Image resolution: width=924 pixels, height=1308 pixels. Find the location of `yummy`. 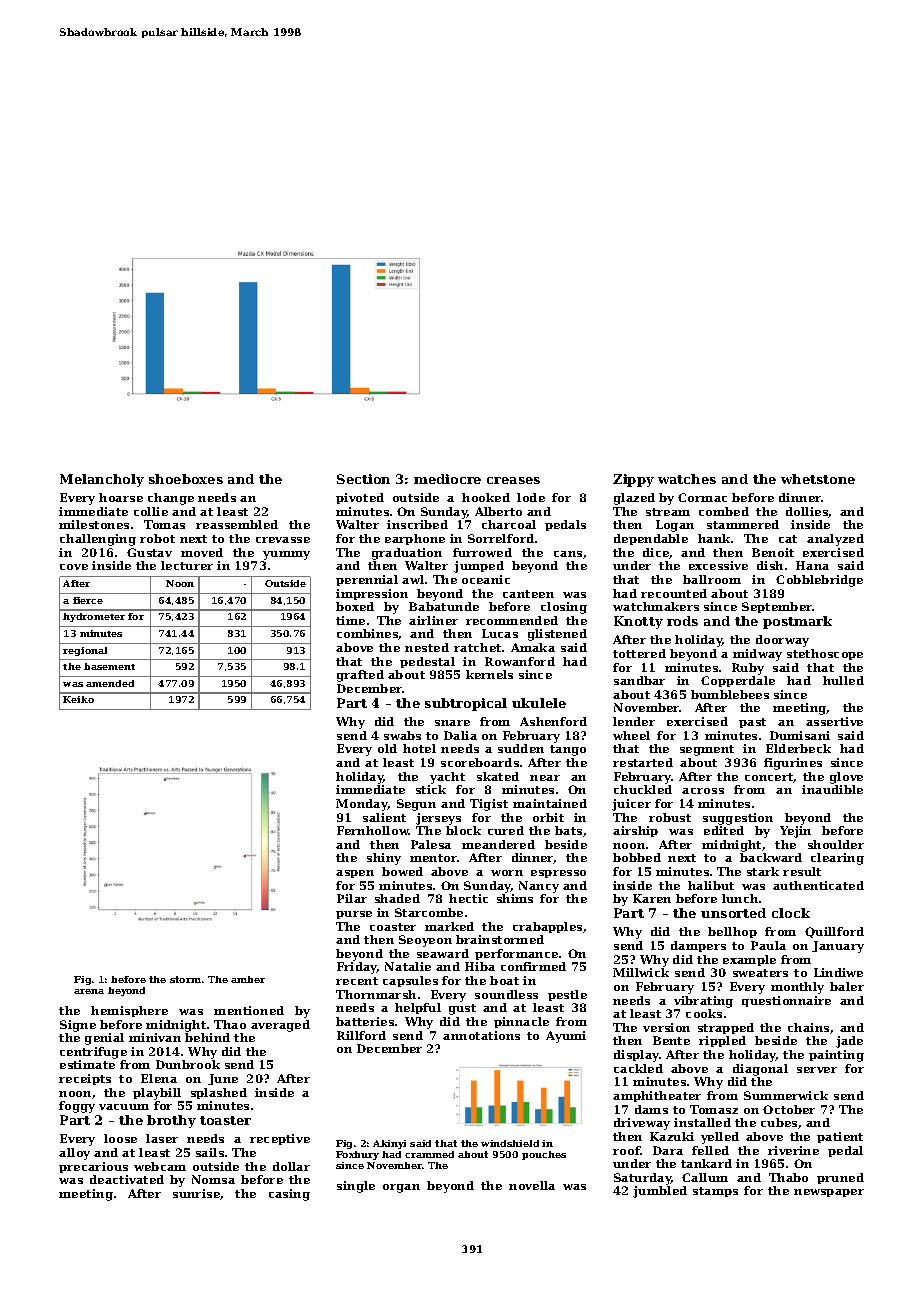

yummy is located at coordinates (286, 555).
